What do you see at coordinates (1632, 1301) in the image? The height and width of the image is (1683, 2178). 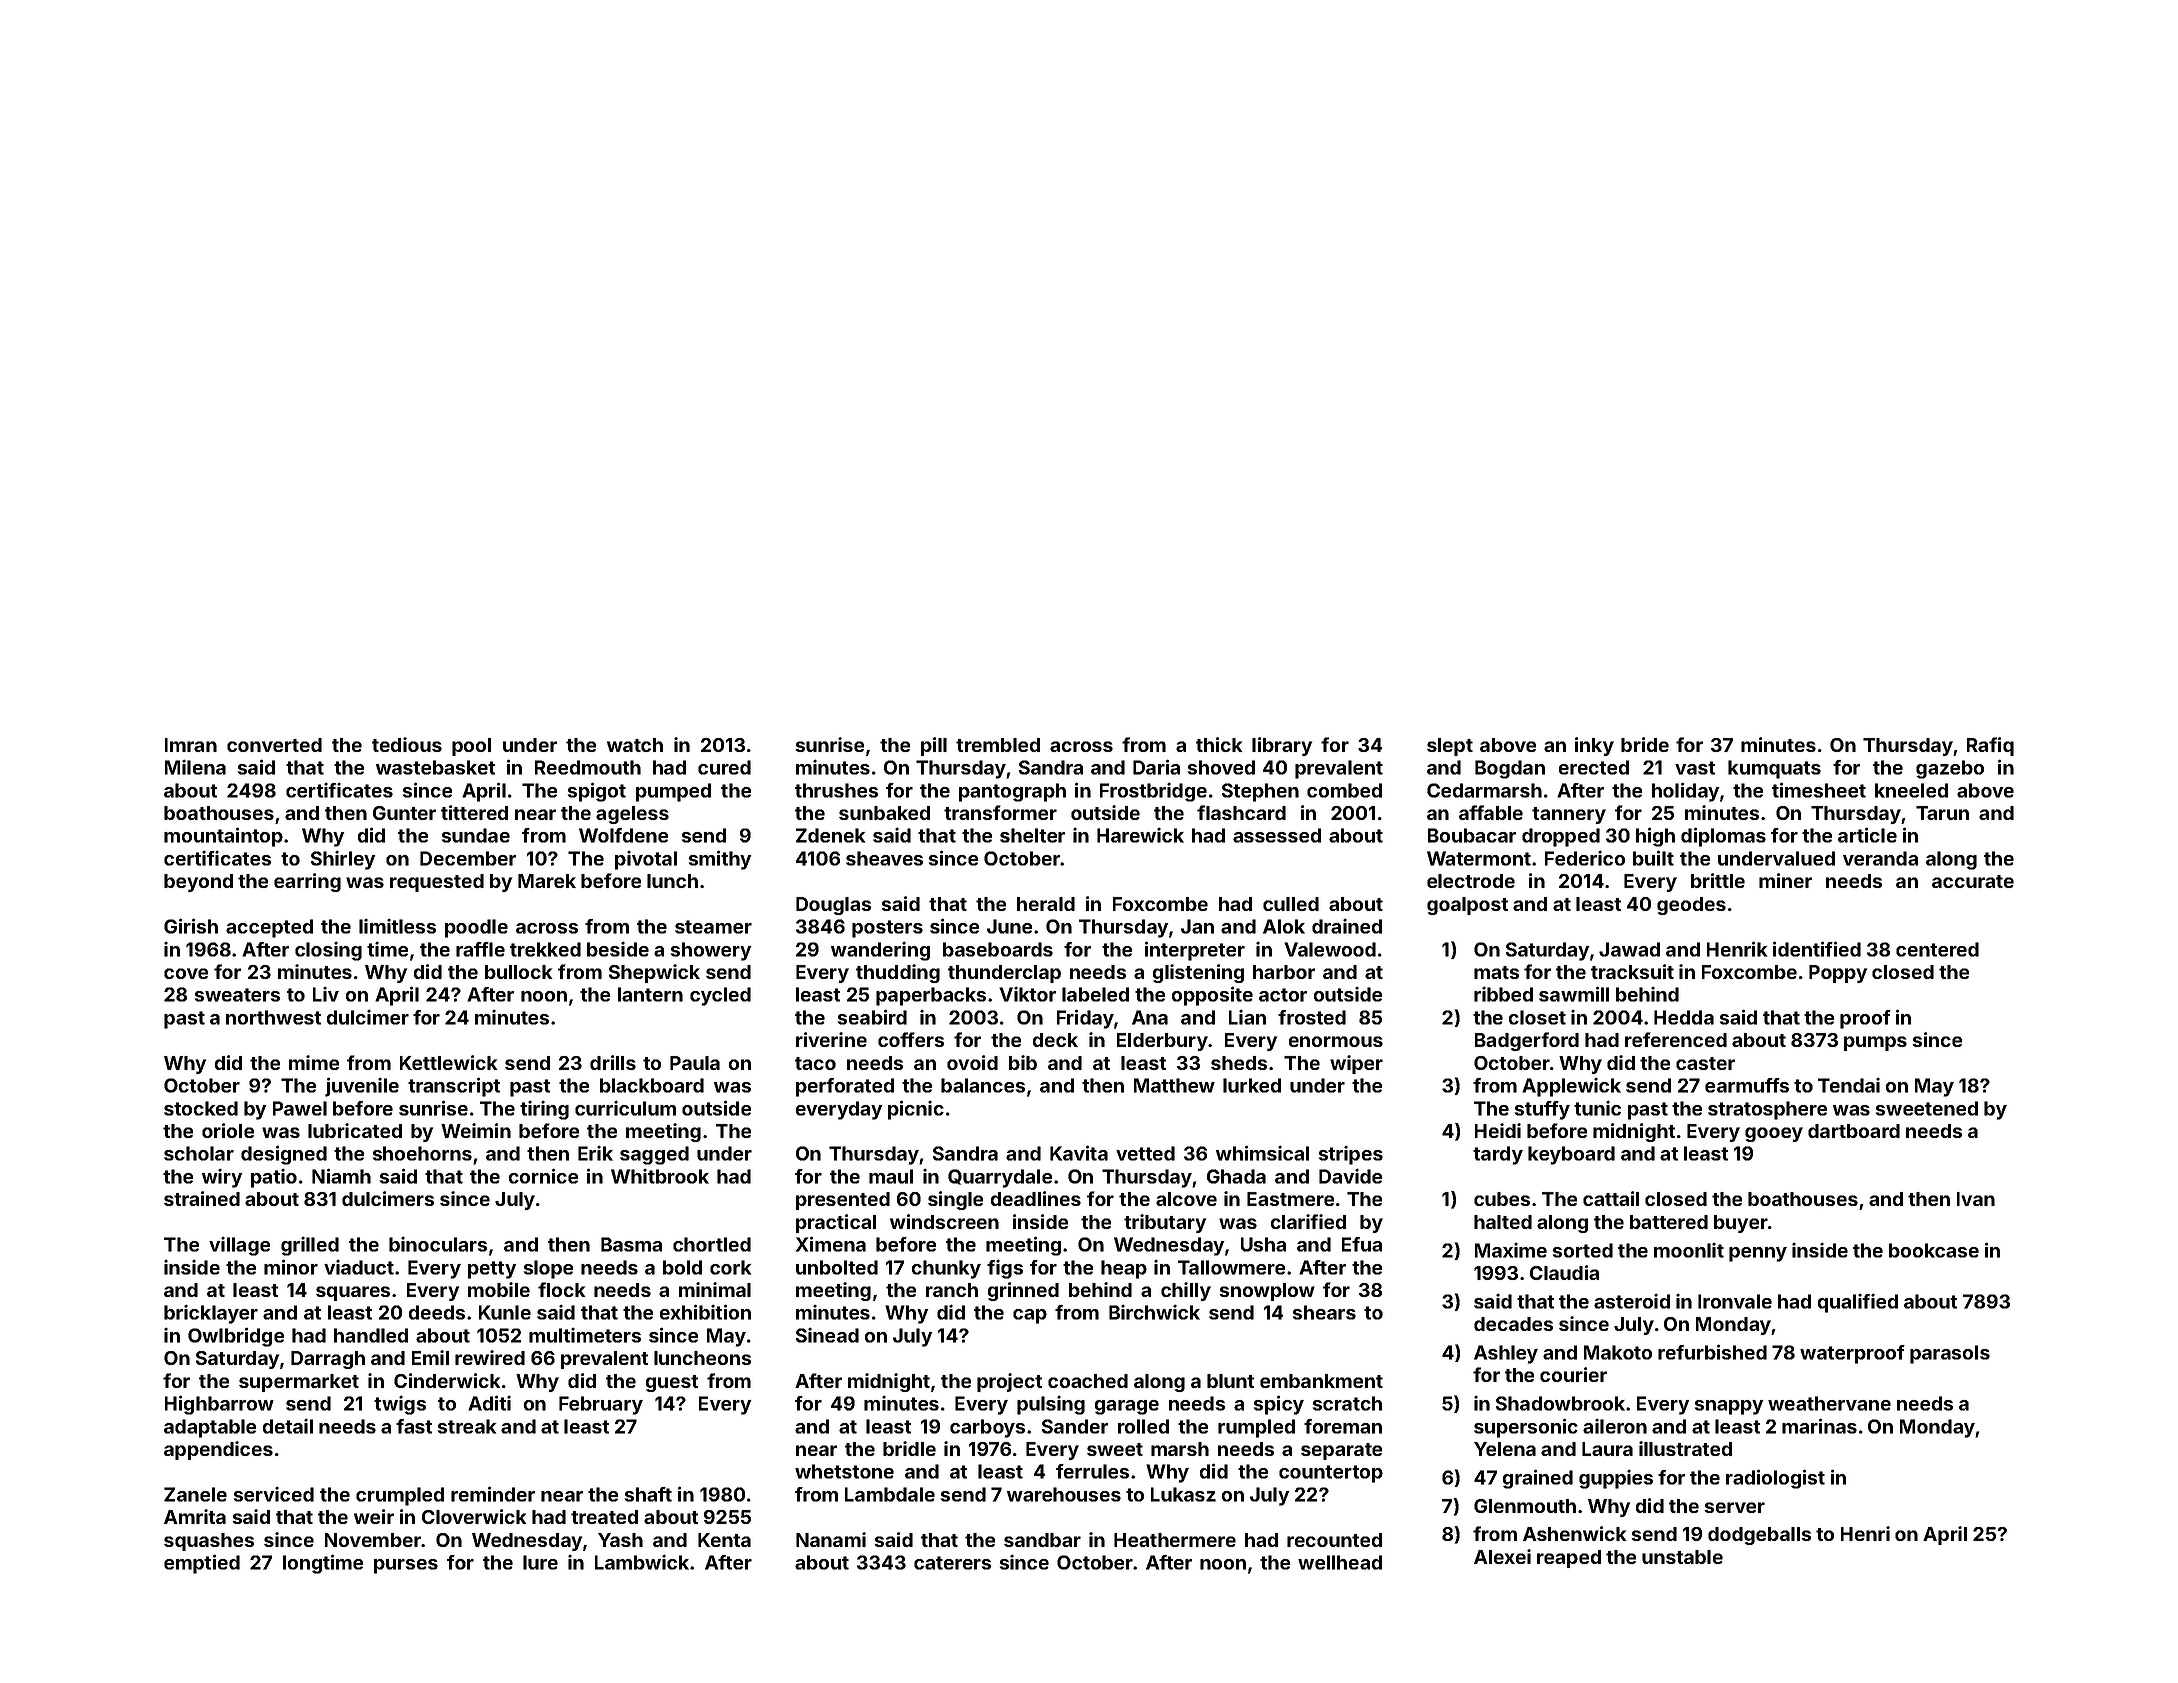 I see `asteroid` at bounding box center [1632, 1301].
